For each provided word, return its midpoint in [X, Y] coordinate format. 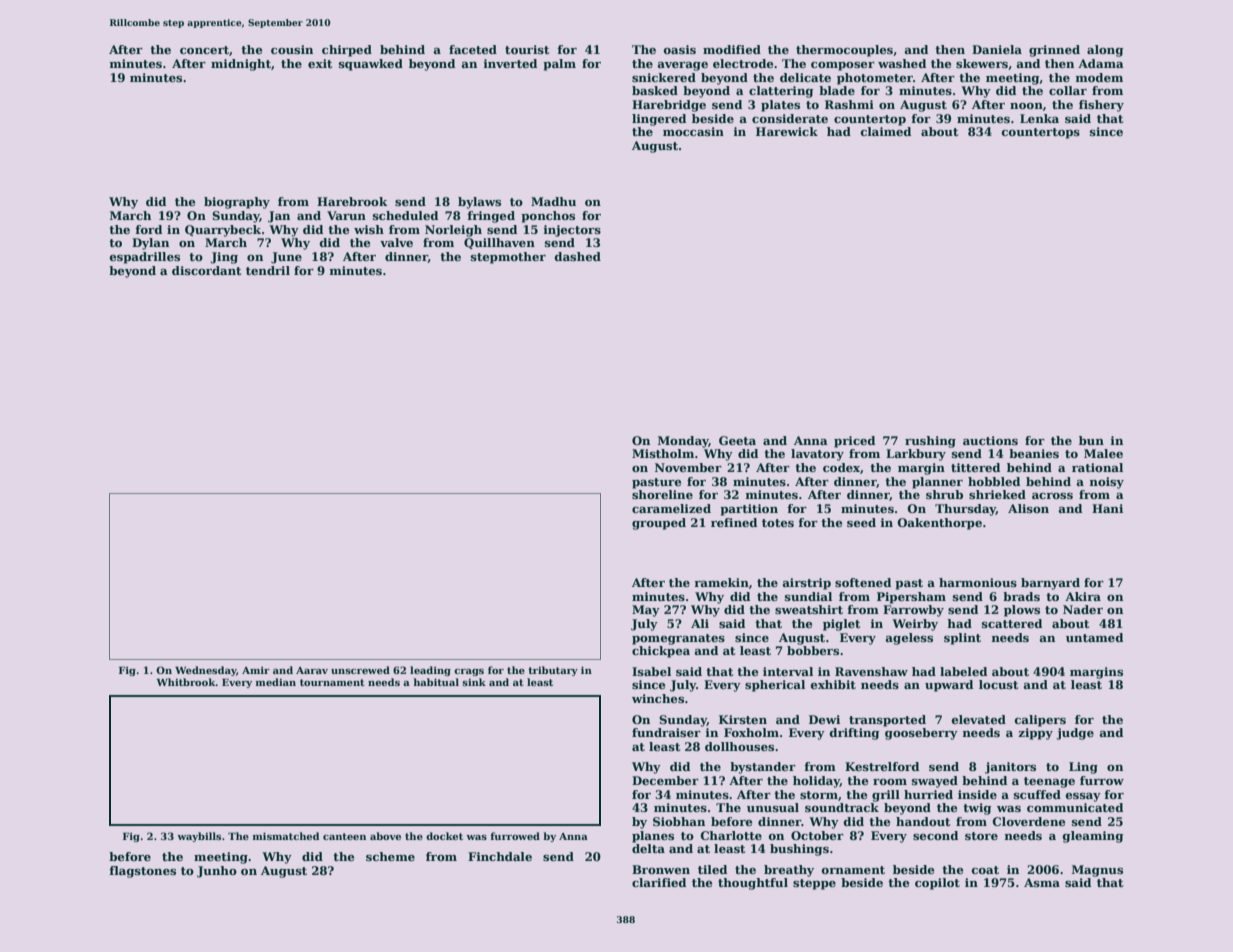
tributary [553, 671]
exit [320, 63]
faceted [473, 49]
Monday [683, 442]
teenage [1049, 782]
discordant [206, 270]
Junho [217, 872]
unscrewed [360, 670]
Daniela [997, 49]
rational [1097, 467]
